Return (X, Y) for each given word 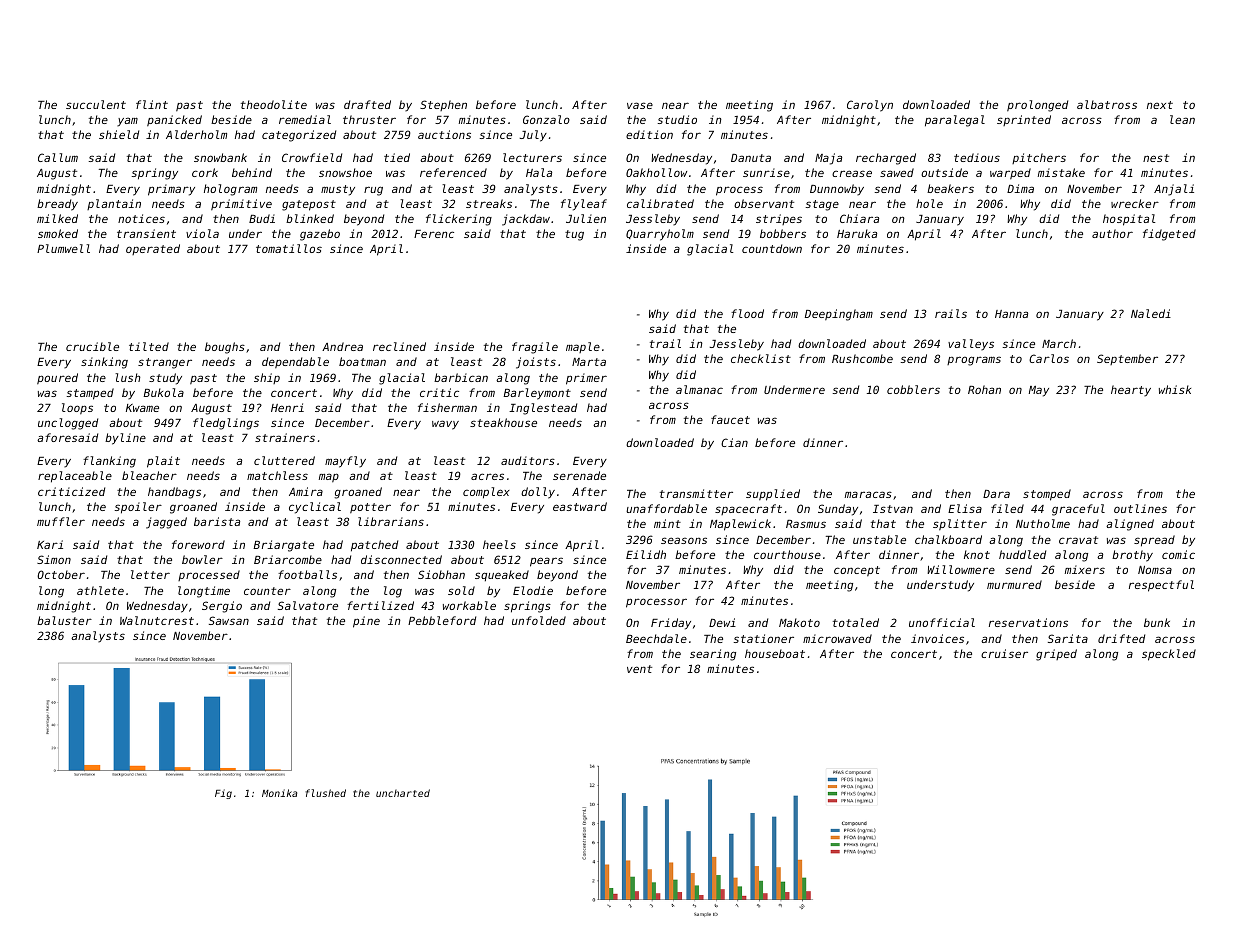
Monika (279, 793)
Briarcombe (288, 559)
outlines (1140, 508)
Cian (734, 442)
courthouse (787, 554)
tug (574, 235)
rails (951, 313)
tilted (149, 346)
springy (155, 174)
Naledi (1151, 313)
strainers (285, 437)
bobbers (783, 233)
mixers (1085, 569)
